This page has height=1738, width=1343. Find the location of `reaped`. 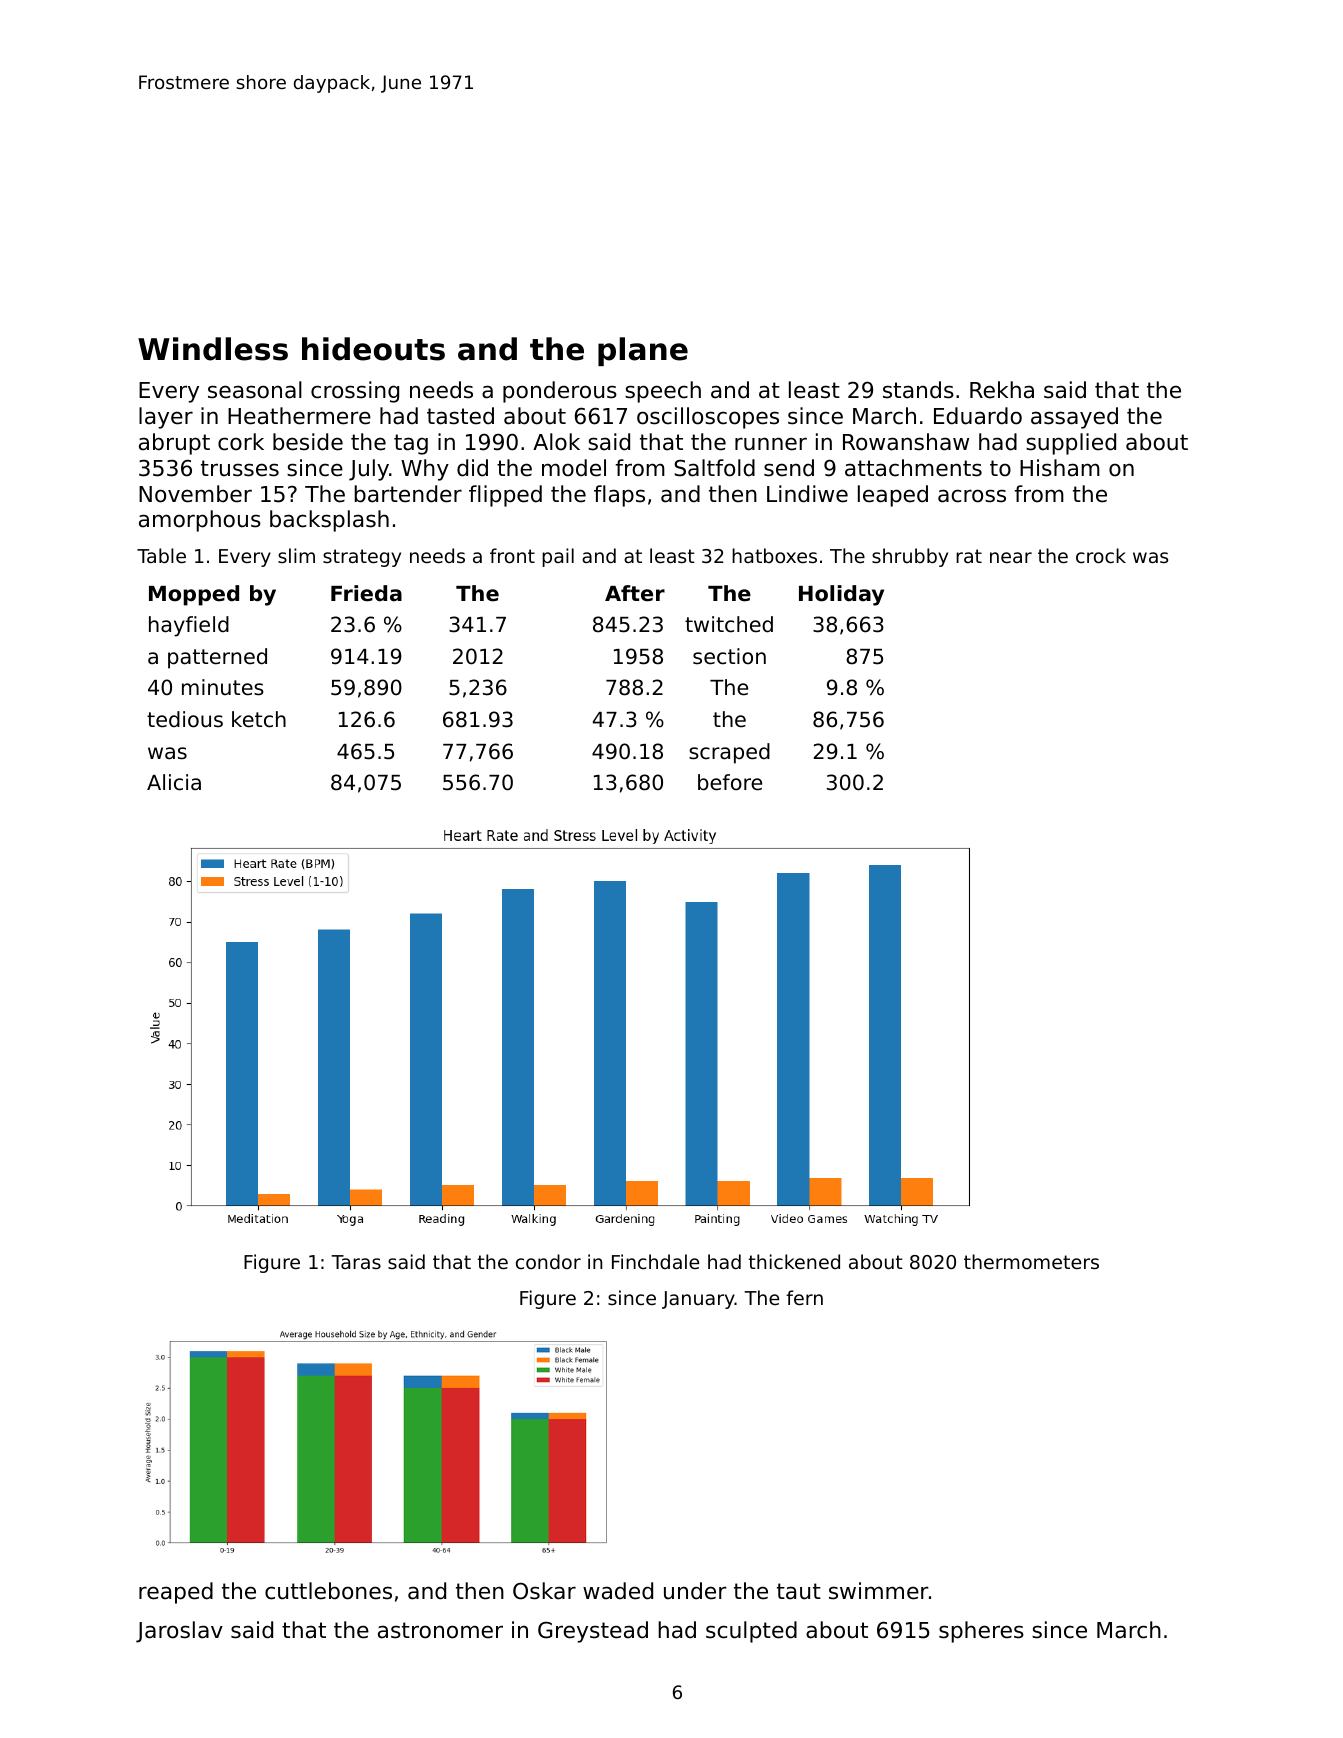

reaped is located at coordinates (176, 1593).
